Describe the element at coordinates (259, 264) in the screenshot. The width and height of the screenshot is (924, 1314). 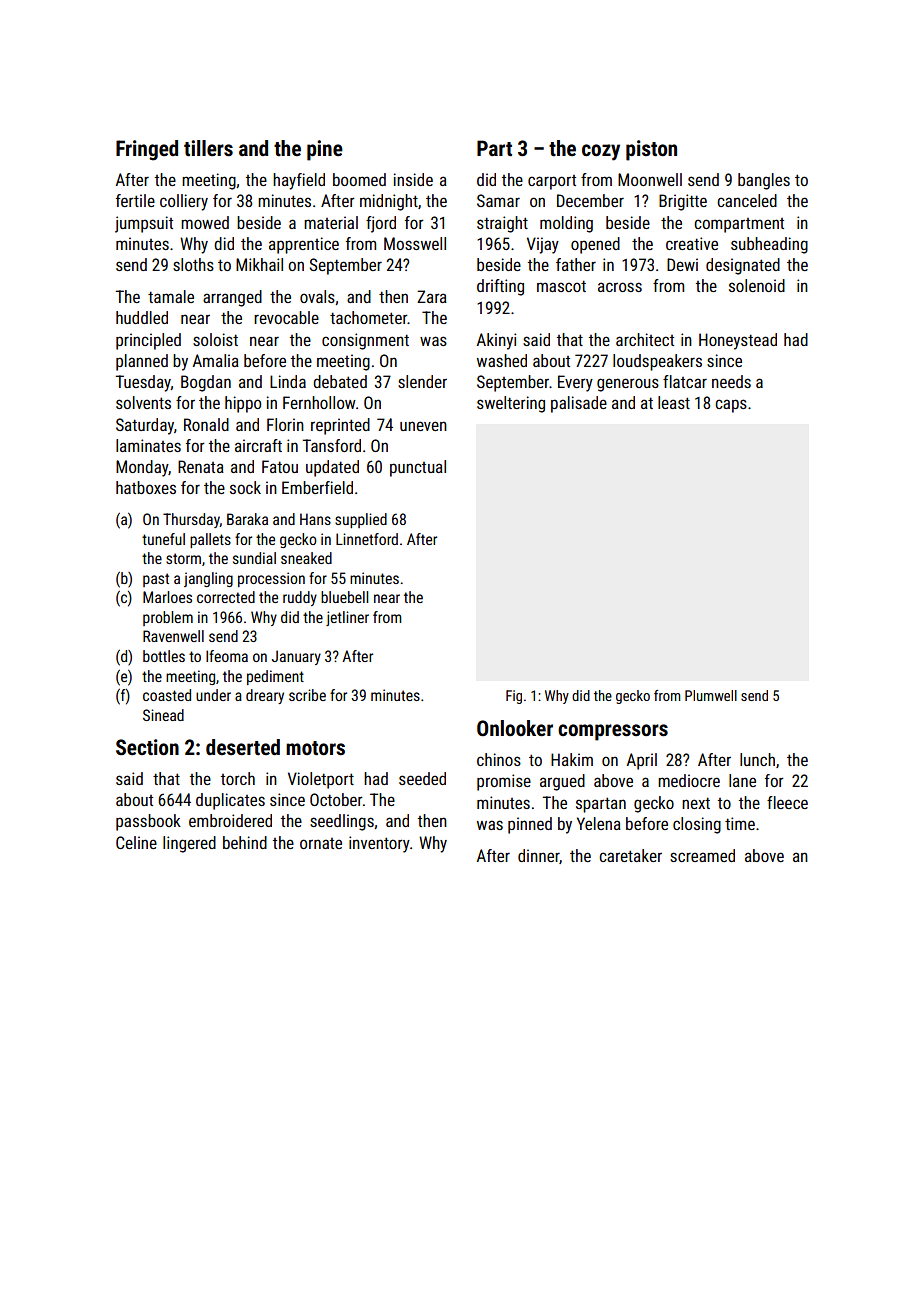
I see `Mikhail` at that location.
